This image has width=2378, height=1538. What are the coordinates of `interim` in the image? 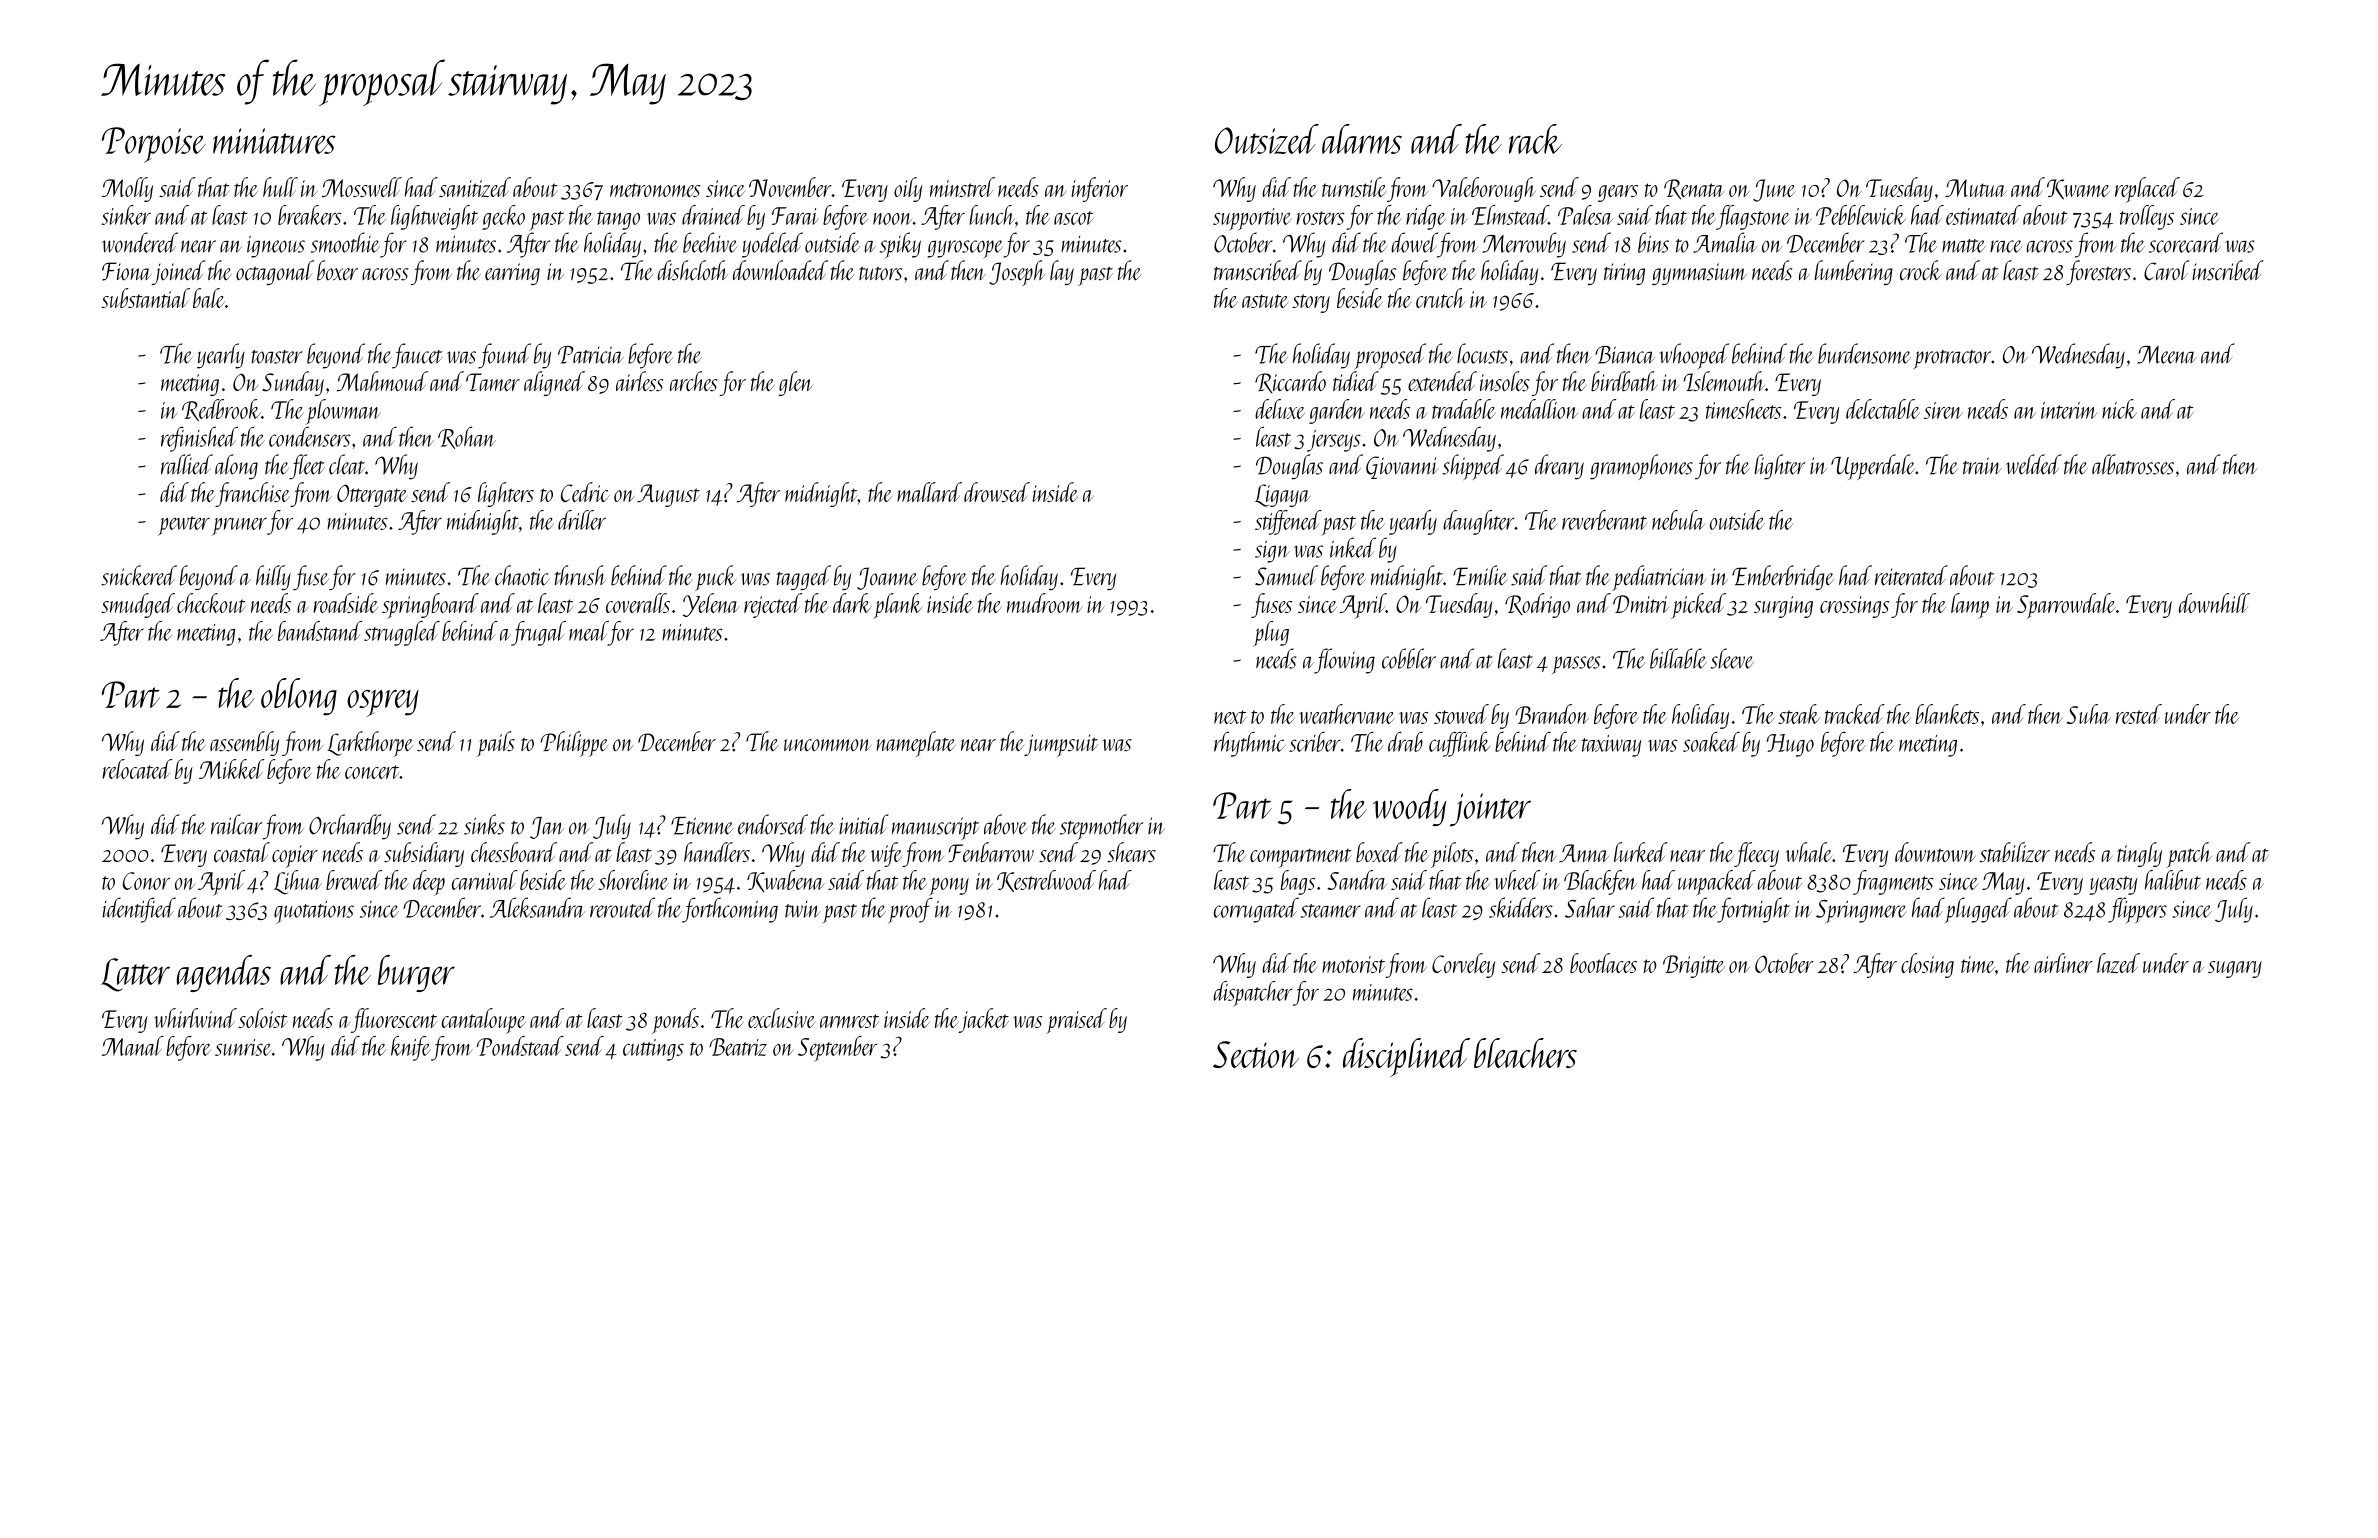 It's located at (2069, 410).
